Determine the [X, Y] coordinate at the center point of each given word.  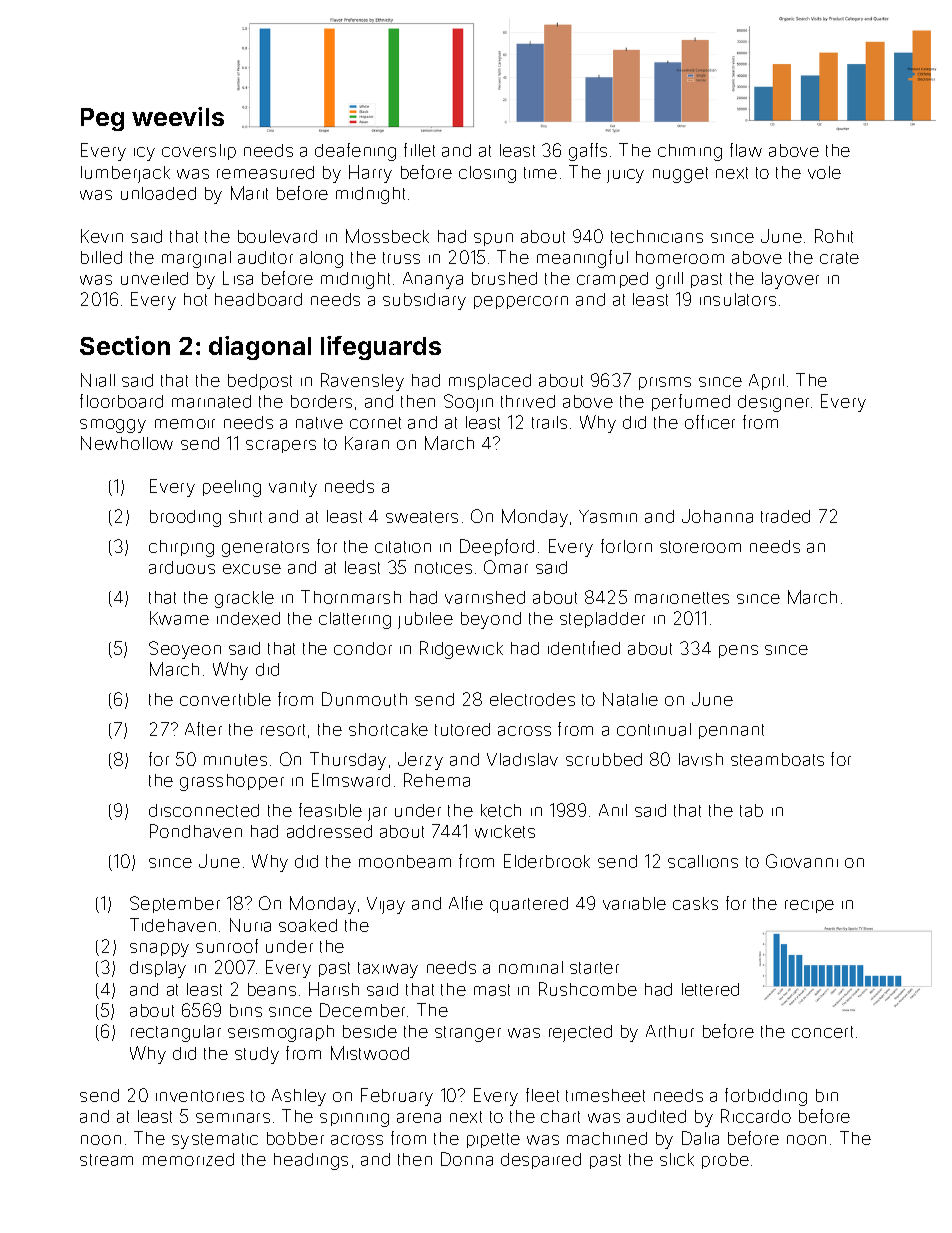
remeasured [265, 172]
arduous [182, 567]
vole [824, 172]
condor [363, 648]
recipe [809, 906]
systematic [215, 1141]
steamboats [777, 759]
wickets [505, 831]
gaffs [588, 152]
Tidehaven [173, 925]
